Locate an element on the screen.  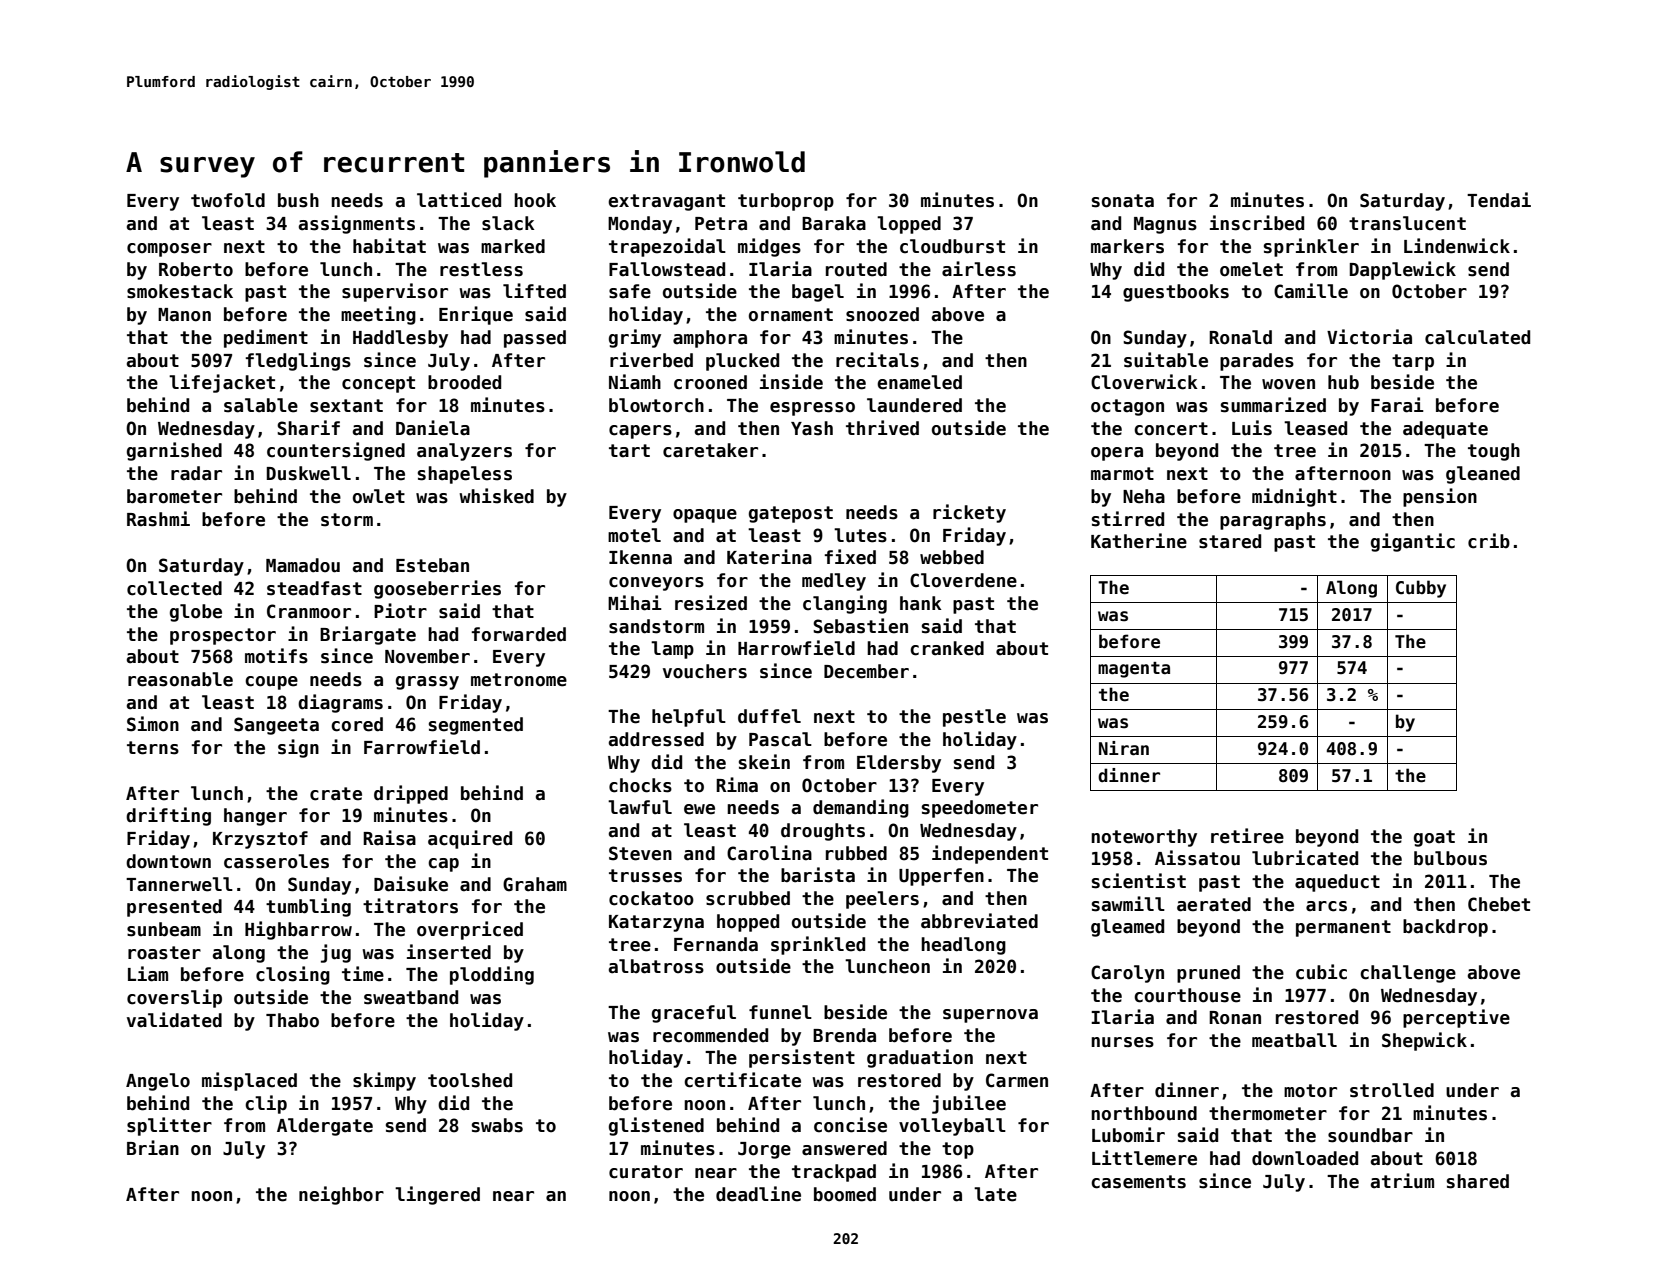
Tendai is located at coordinates (1499, 200).
